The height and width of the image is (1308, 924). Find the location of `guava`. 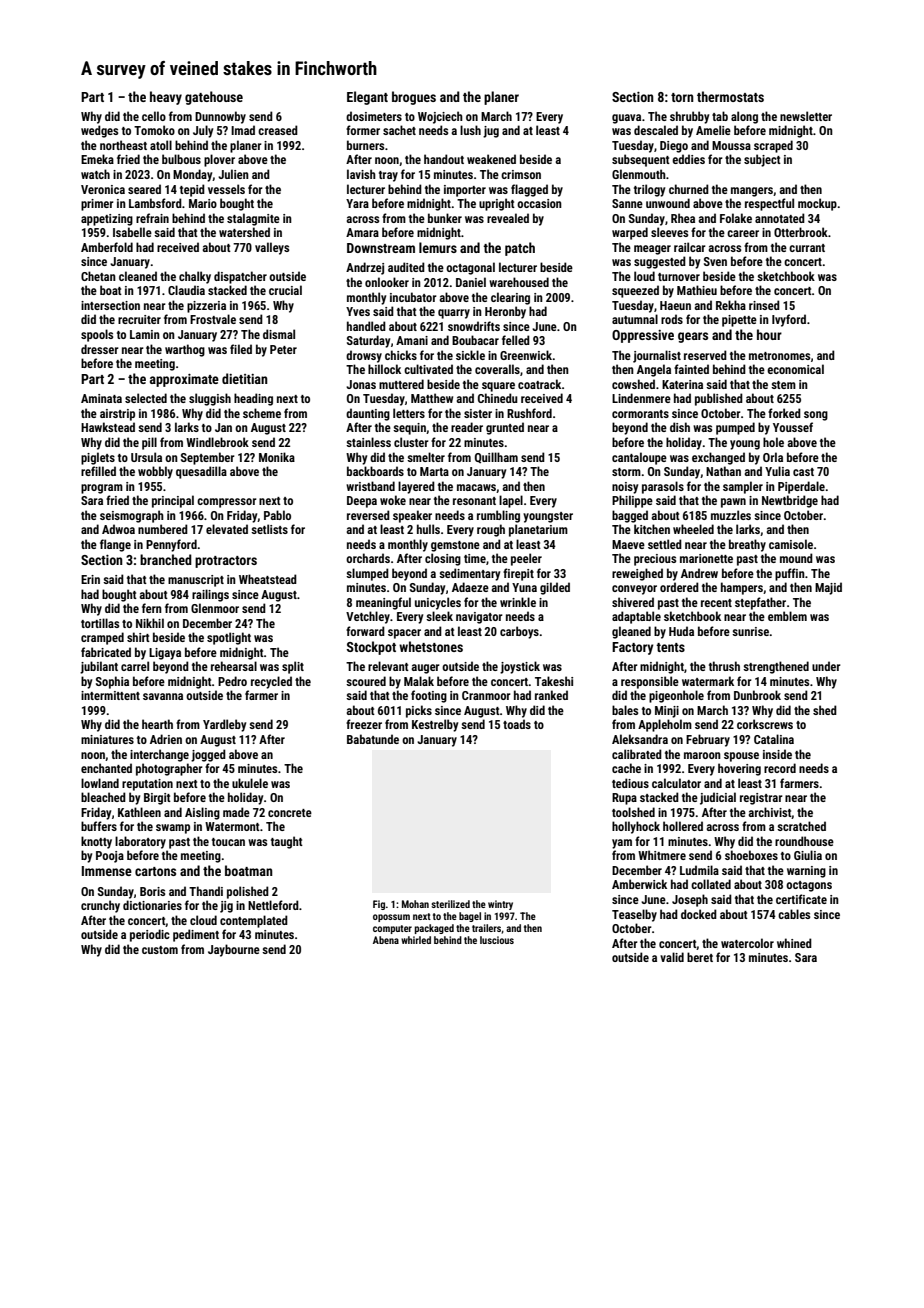

guava is located at coordinates (626, 119).
